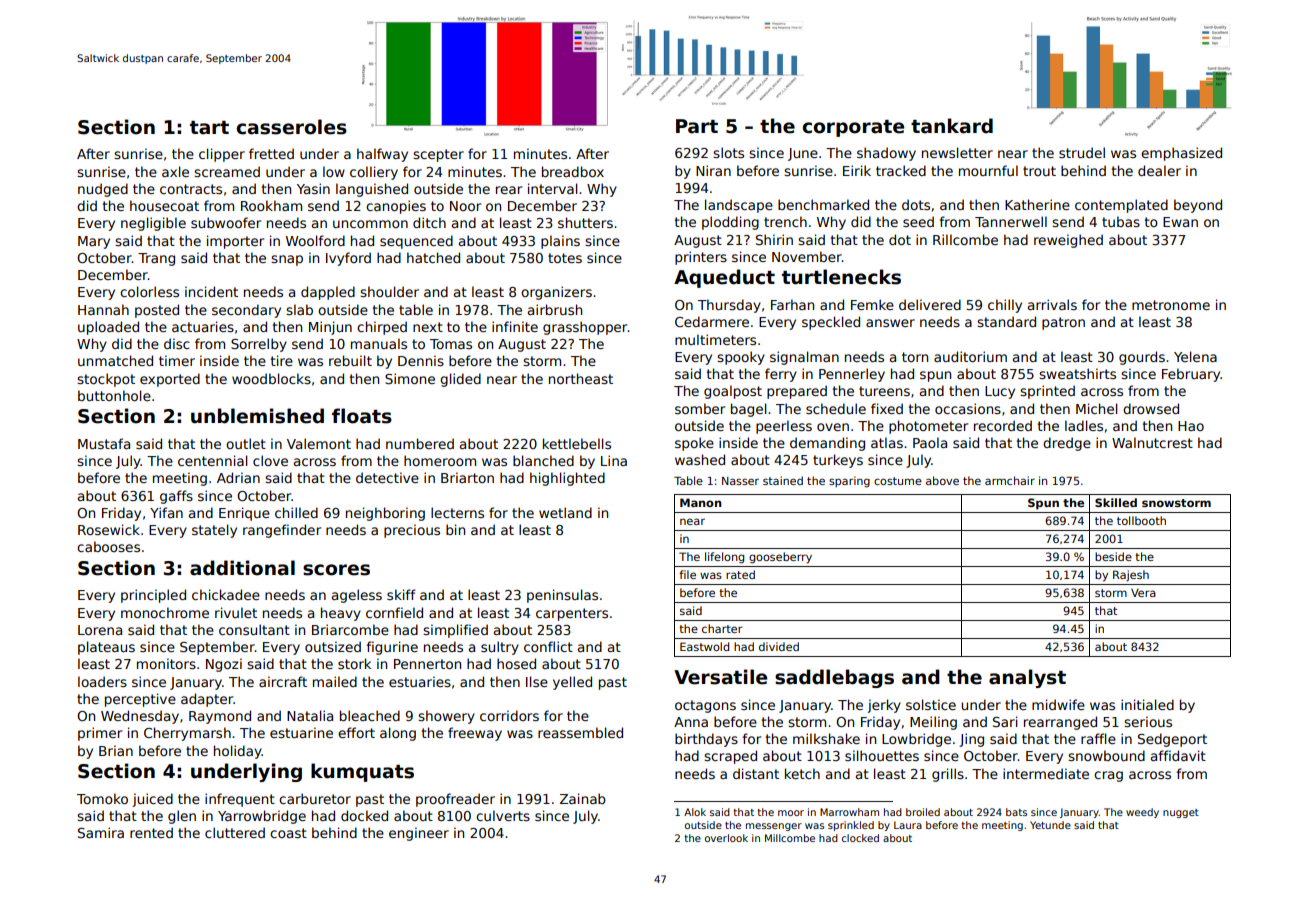 This image has width=1308, height=924. I want to click on tart, so click(209, 128).
